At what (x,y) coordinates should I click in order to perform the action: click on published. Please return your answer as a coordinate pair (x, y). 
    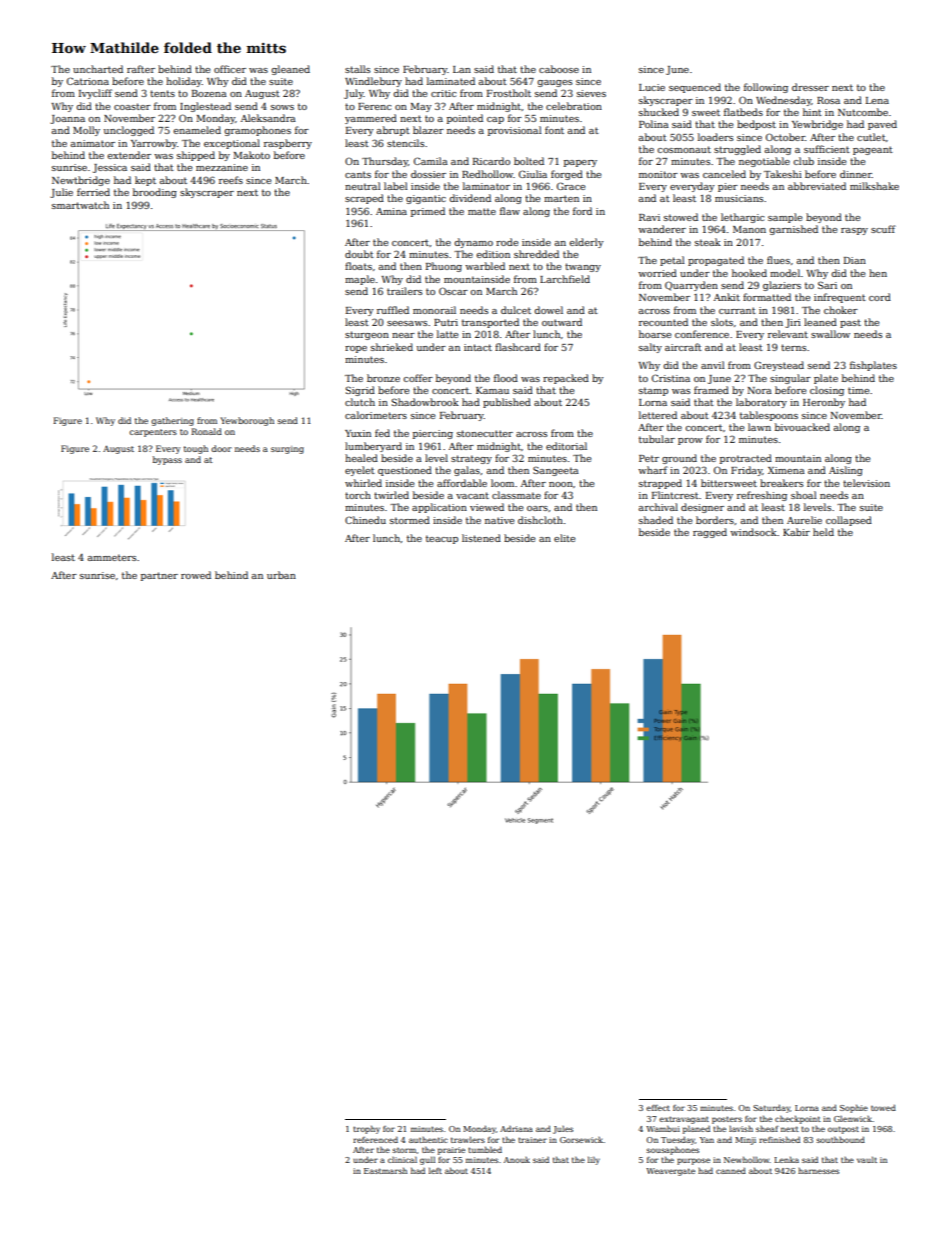
    Looking at the image, I should click on (507, 403).
